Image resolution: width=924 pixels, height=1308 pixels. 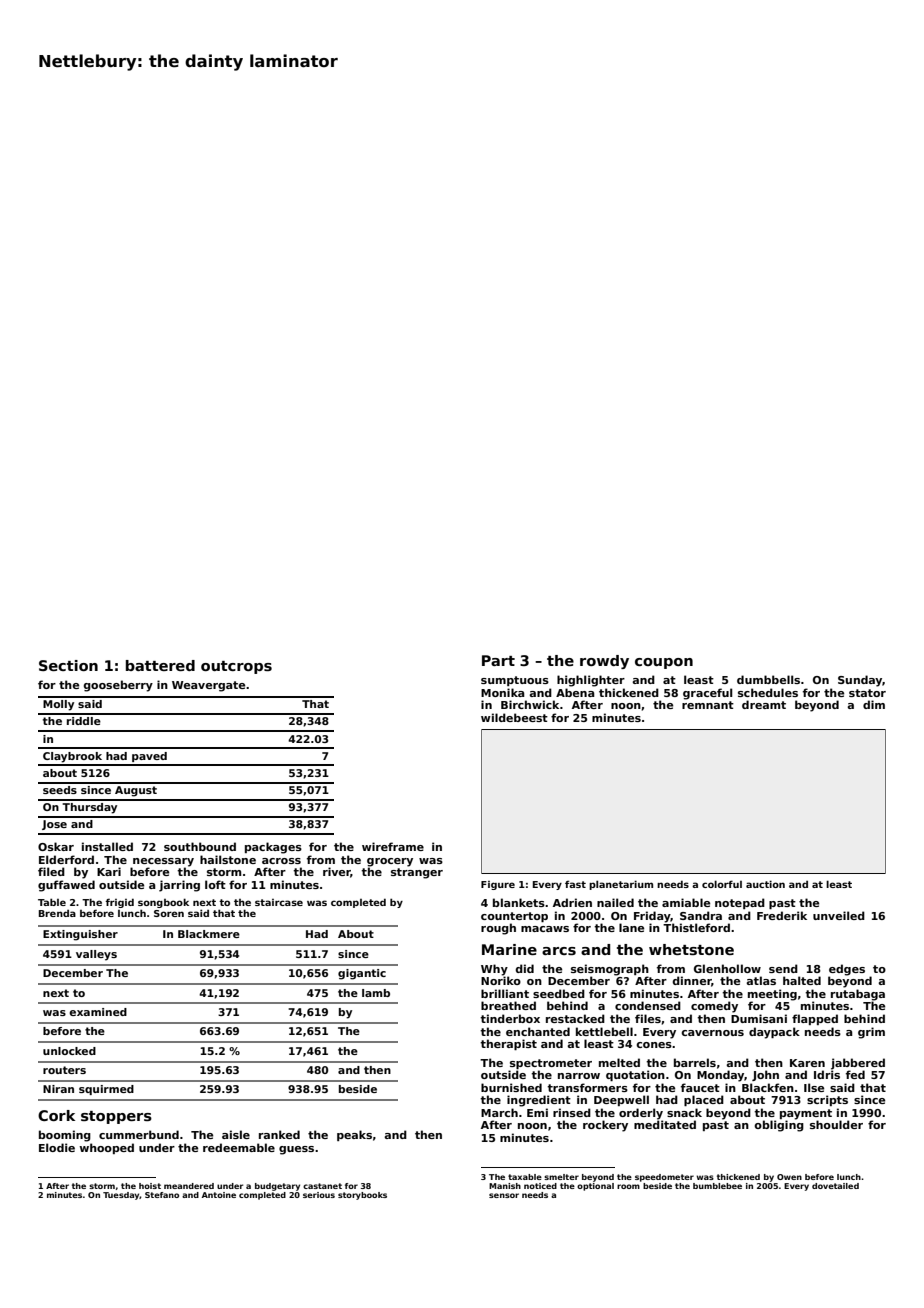 What do you see at coordinates (96, 955) in the image?
I see `valleys` at bounding box center [96, 955].
